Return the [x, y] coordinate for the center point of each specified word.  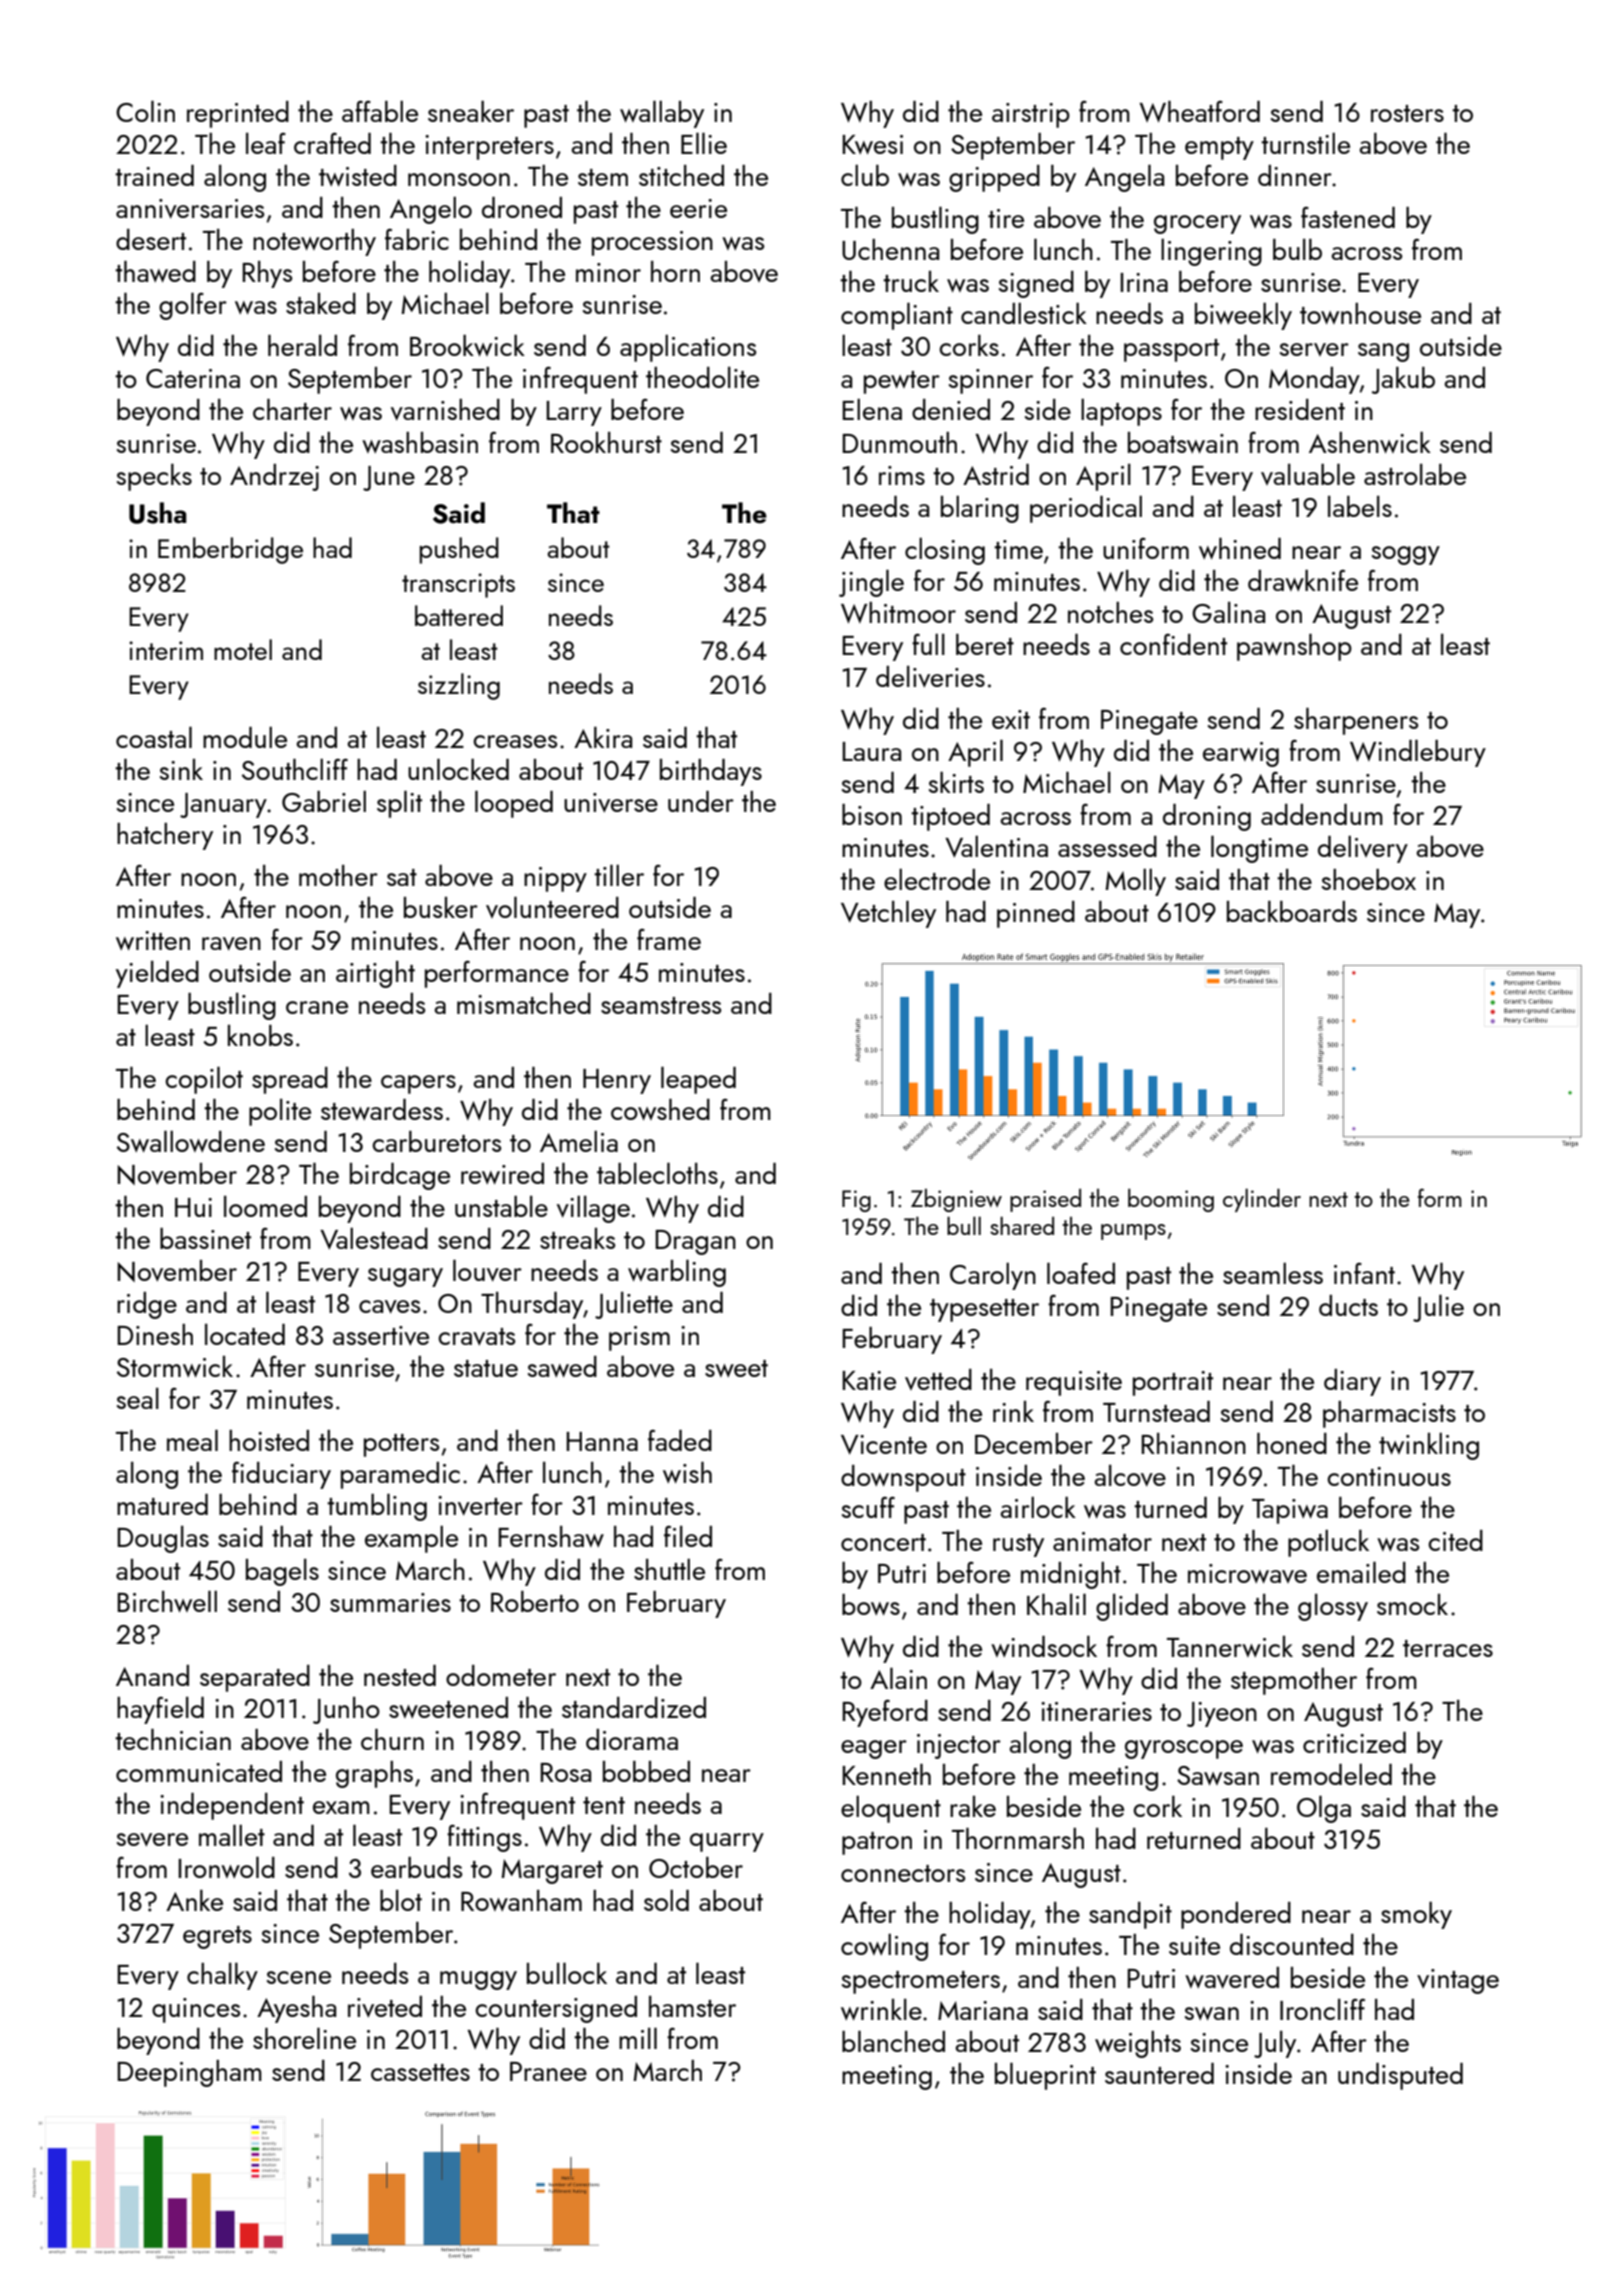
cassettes [420, 2072]
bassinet [205, 1238]
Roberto [535, 1601]
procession [652, 243]
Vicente [884, 1445]
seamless [1273, 1273]
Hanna [602, 1441]
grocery [1197, 224]
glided [1132, 1607]
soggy [1406, 555]
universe [611, 803]
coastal [154, 737]
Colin [145, 111]
